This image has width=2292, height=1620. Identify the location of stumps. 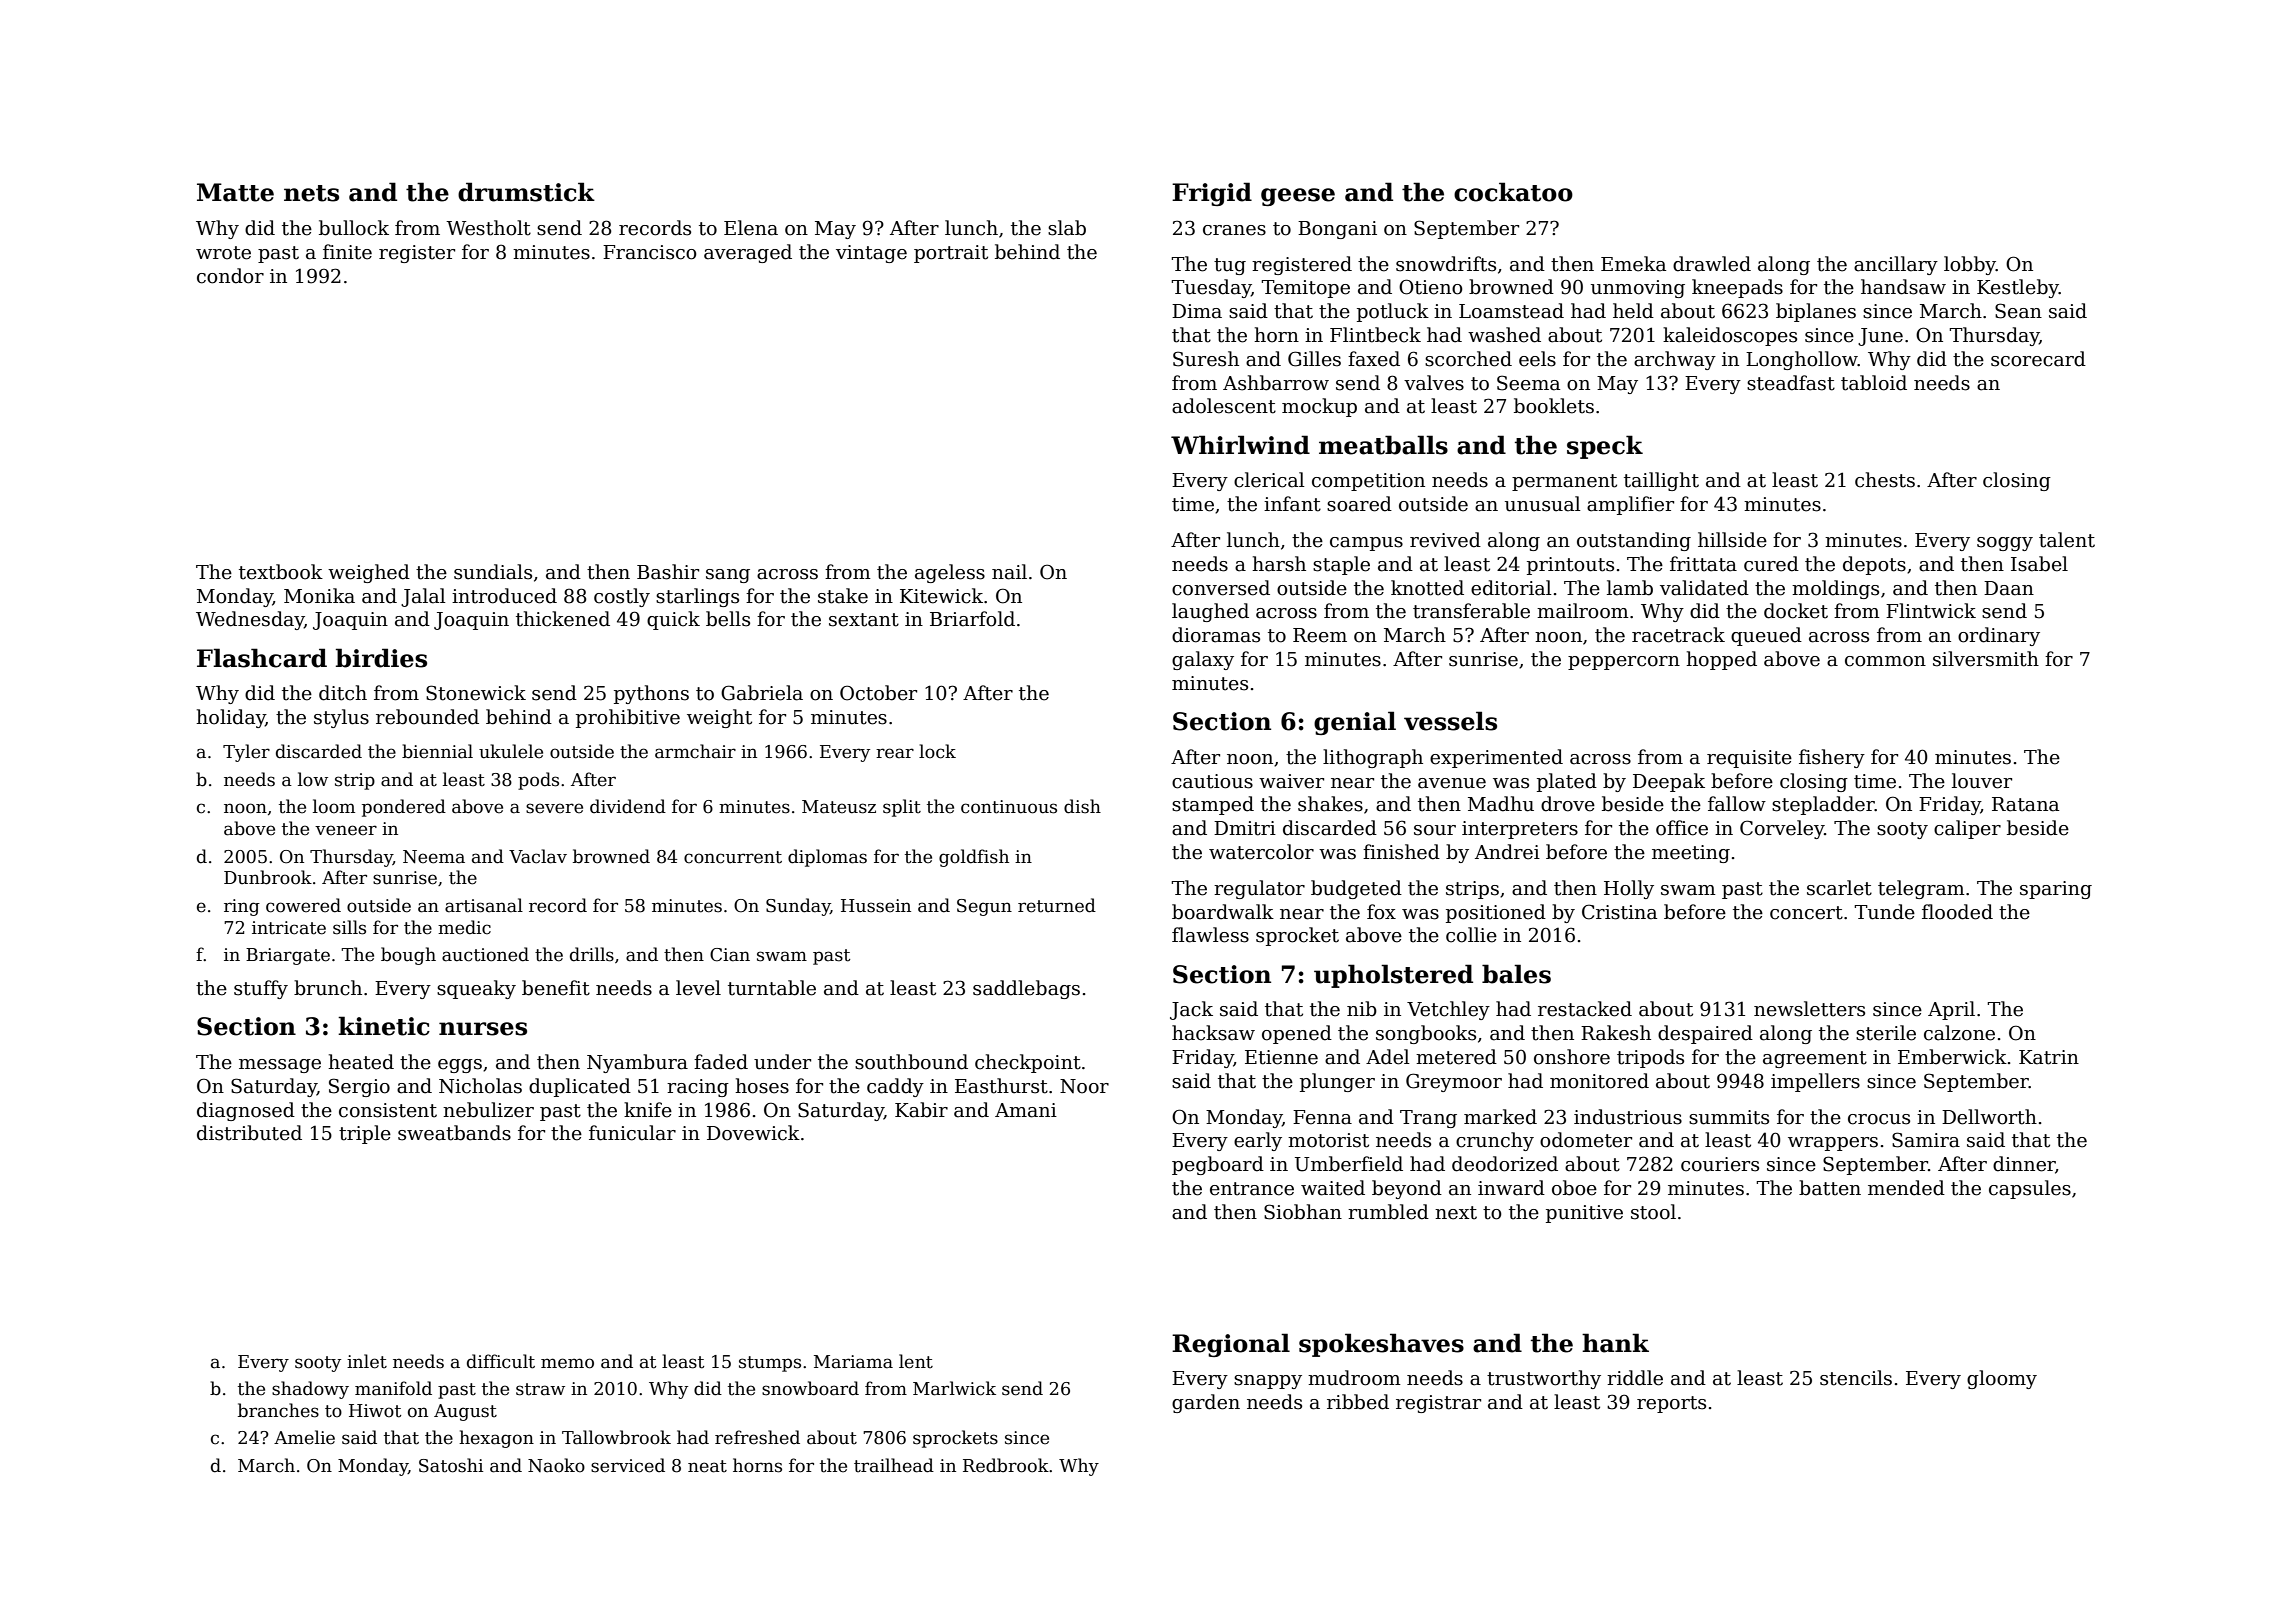
(770, 1364).
